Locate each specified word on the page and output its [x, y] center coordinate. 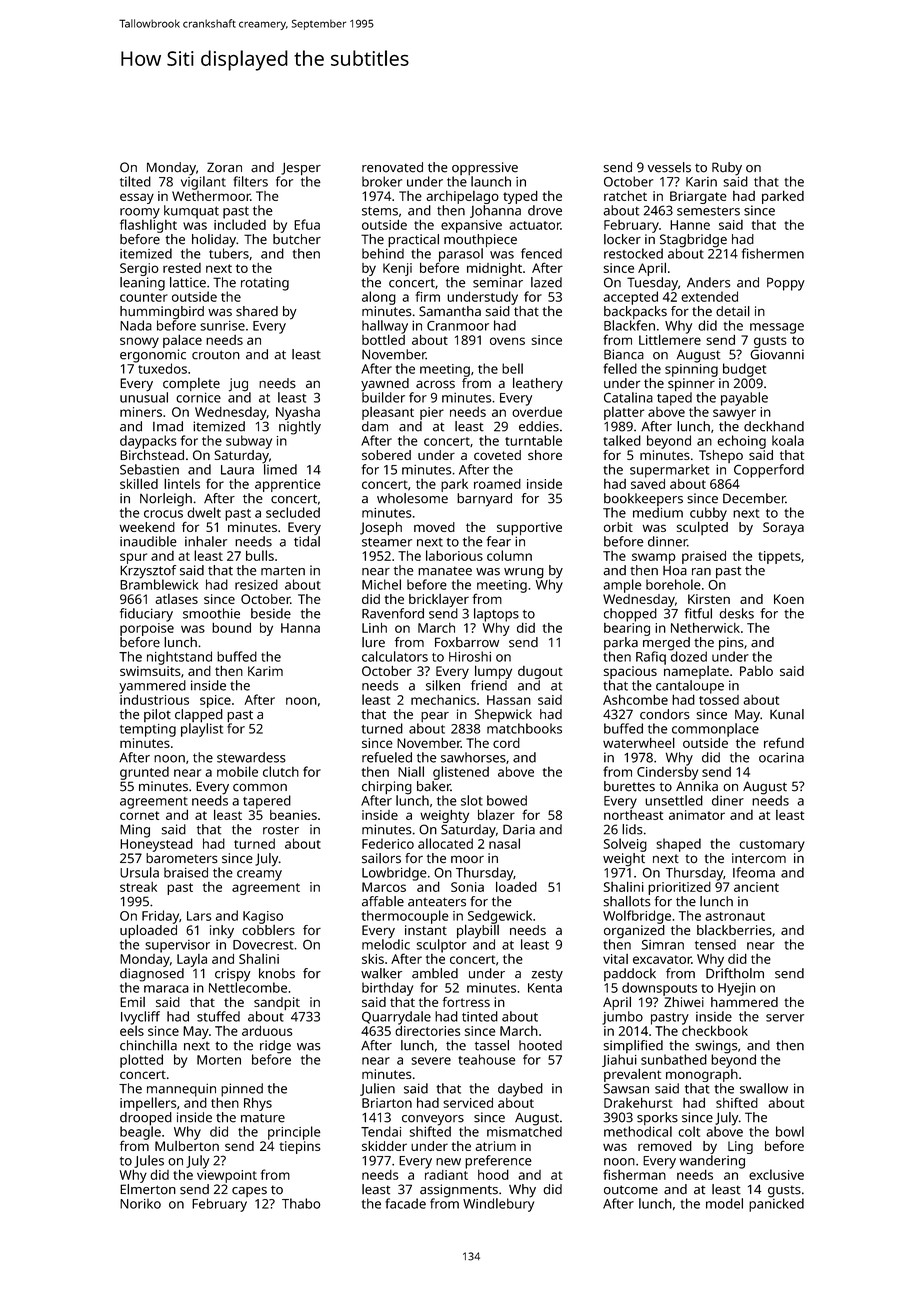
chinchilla [148, 1045]
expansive [471, 226]
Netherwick [705, 627]
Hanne [690, 225]
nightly [300, 428]
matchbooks [524, 728]
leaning [142, 284]
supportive [529, 528]
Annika [697, 786]
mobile [237, 771]
